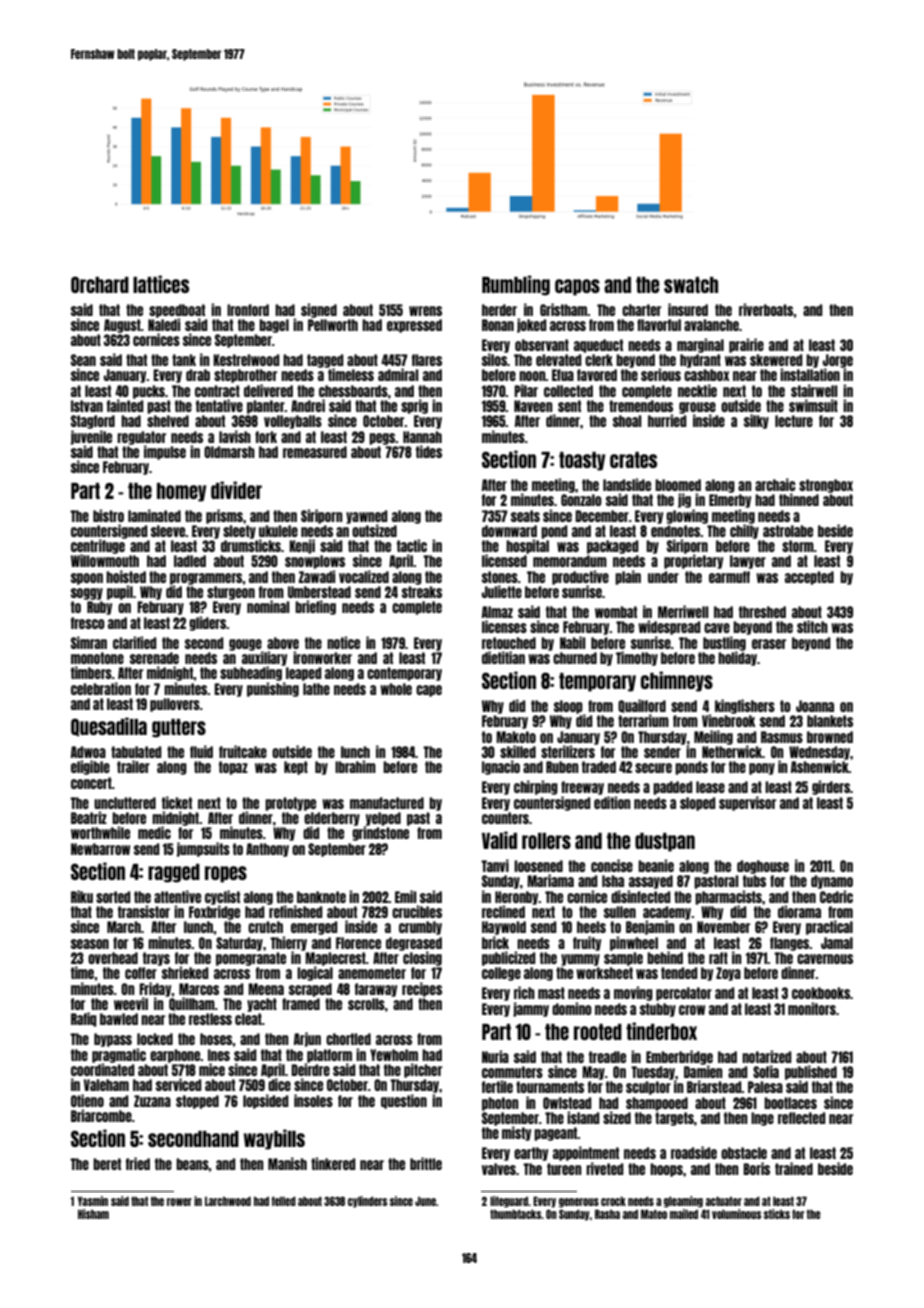  What do you see at coordinates (179, 1202) in the screenshot?
I see `rower` at bounding box center [179, 1202].
